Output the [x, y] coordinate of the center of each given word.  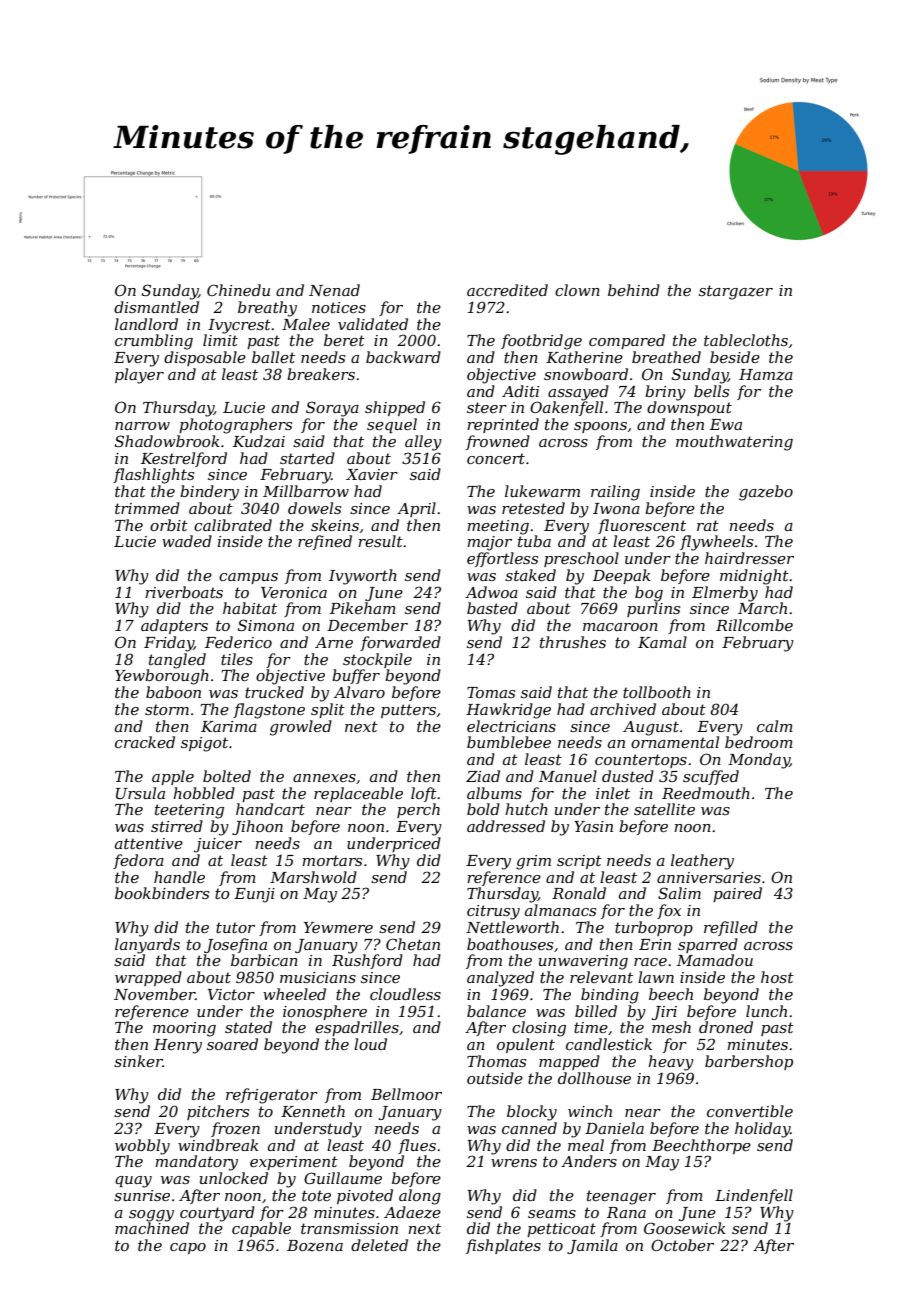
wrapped [148, 978]
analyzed [500, 979]
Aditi [520, 391]
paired [737, 894]
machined [152, 1228]
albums [494, 793]
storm [167, 709]
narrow [142, 426]
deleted [379, 1245]
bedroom [759, 742]
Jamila [592, 1246]
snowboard [586, 374]
